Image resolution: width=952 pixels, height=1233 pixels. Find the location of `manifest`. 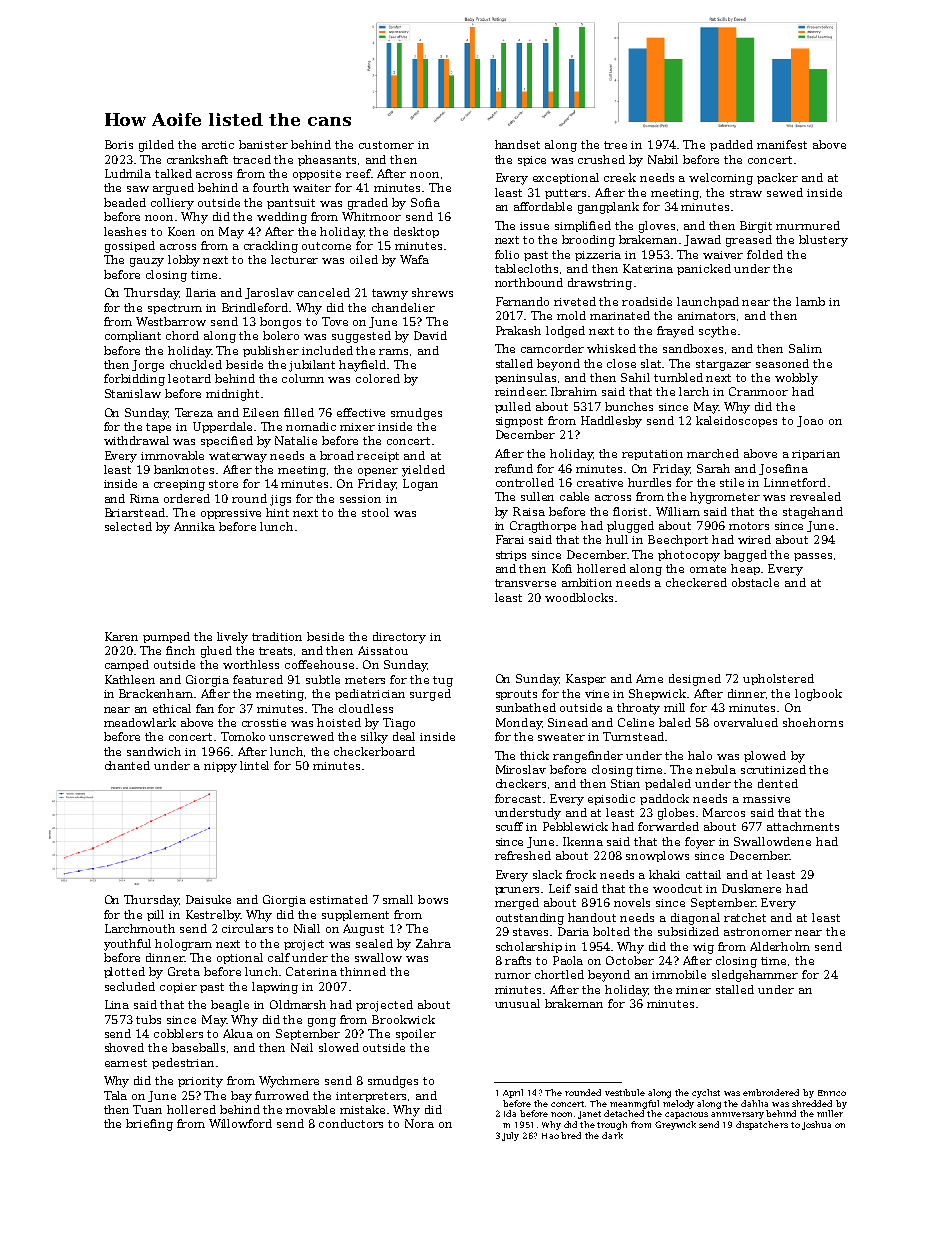

manifest is located at coordinates (782, 144).
